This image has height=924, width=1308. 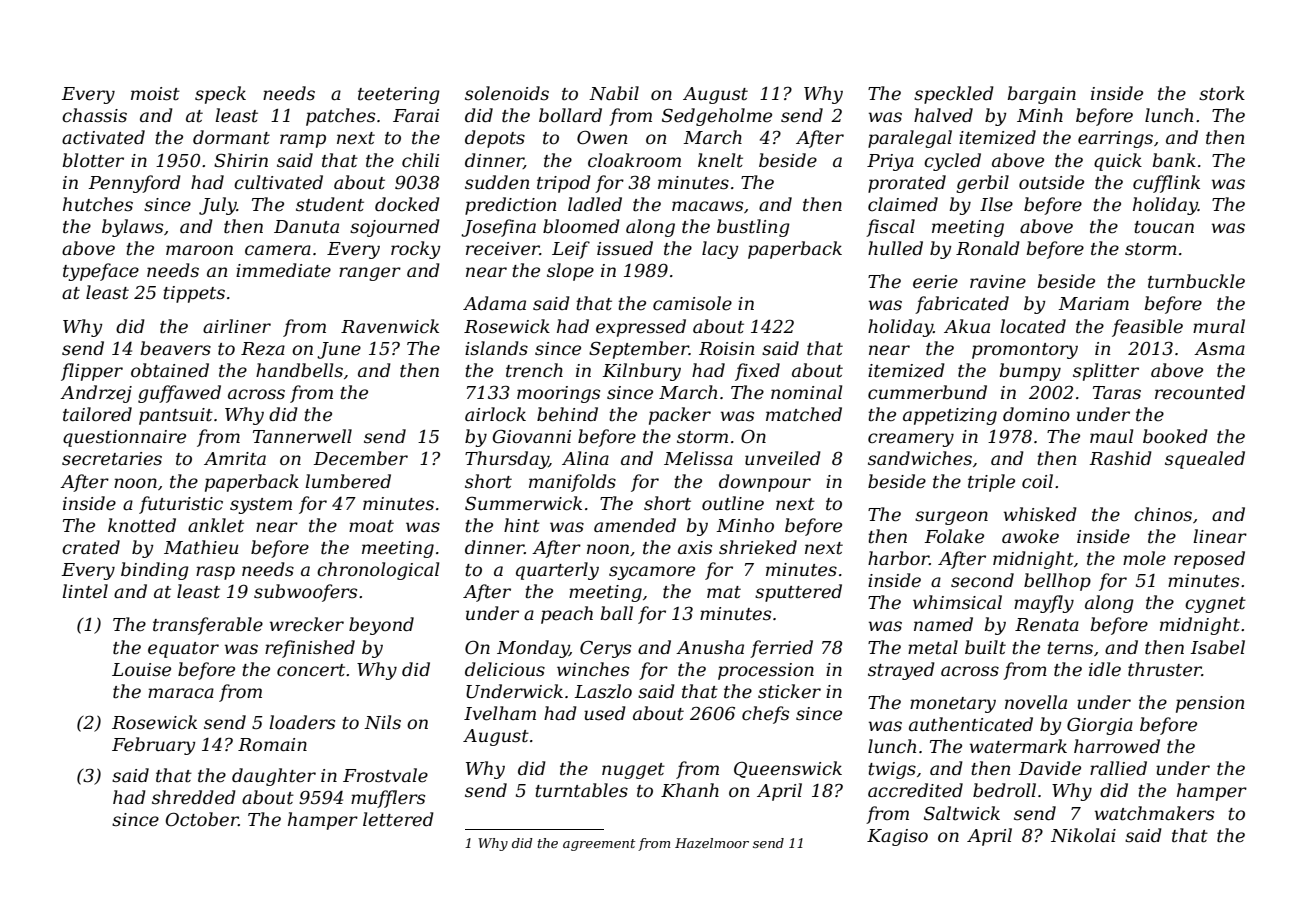 What do you see at coordinates (1042, 95) in the image?
I see `bargain` at bounding box center [1042, 95].
